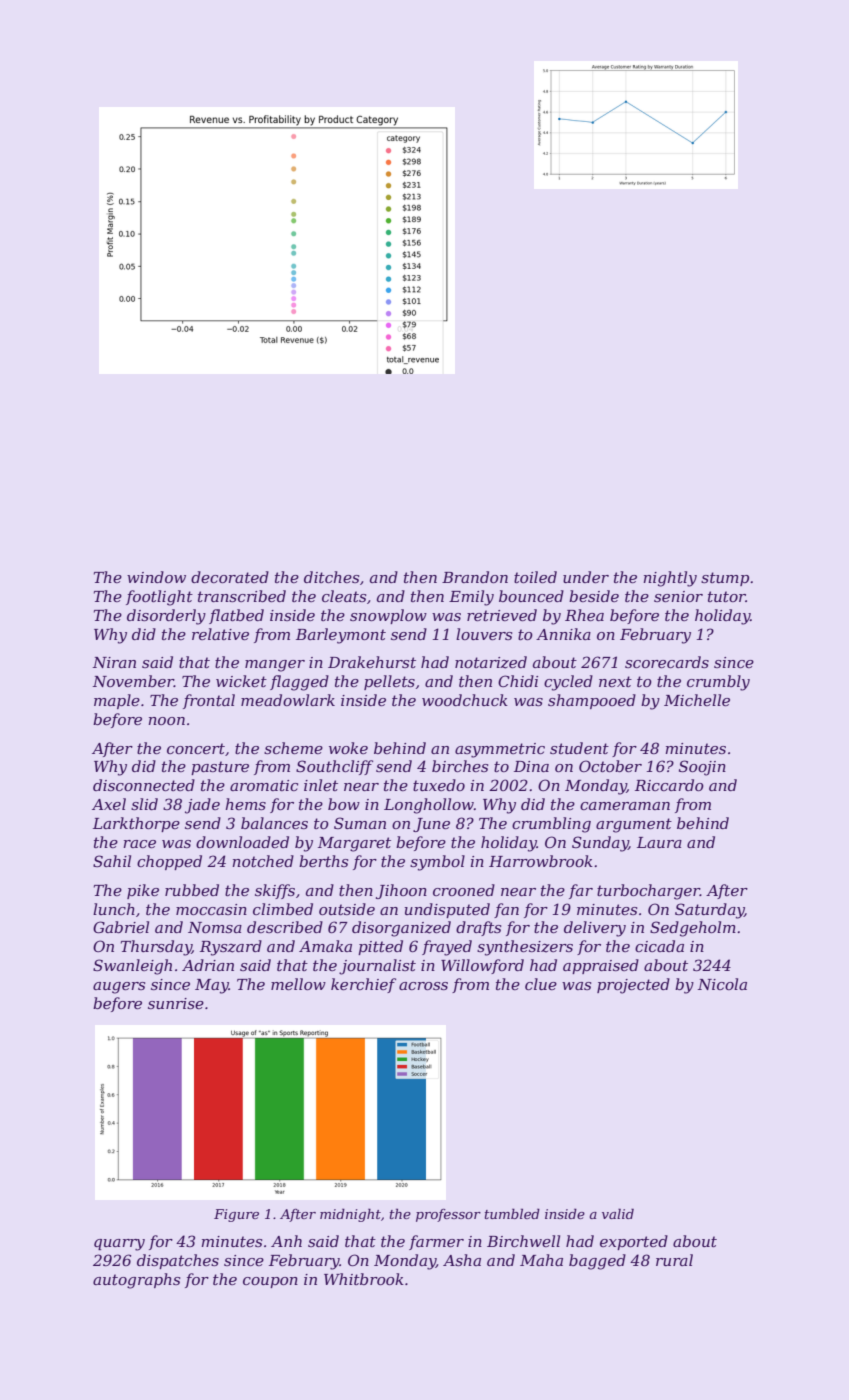 This page has width=849, height=1400. Describe the element at coordinates (579, 748) in the page. I see `student` at that location.
